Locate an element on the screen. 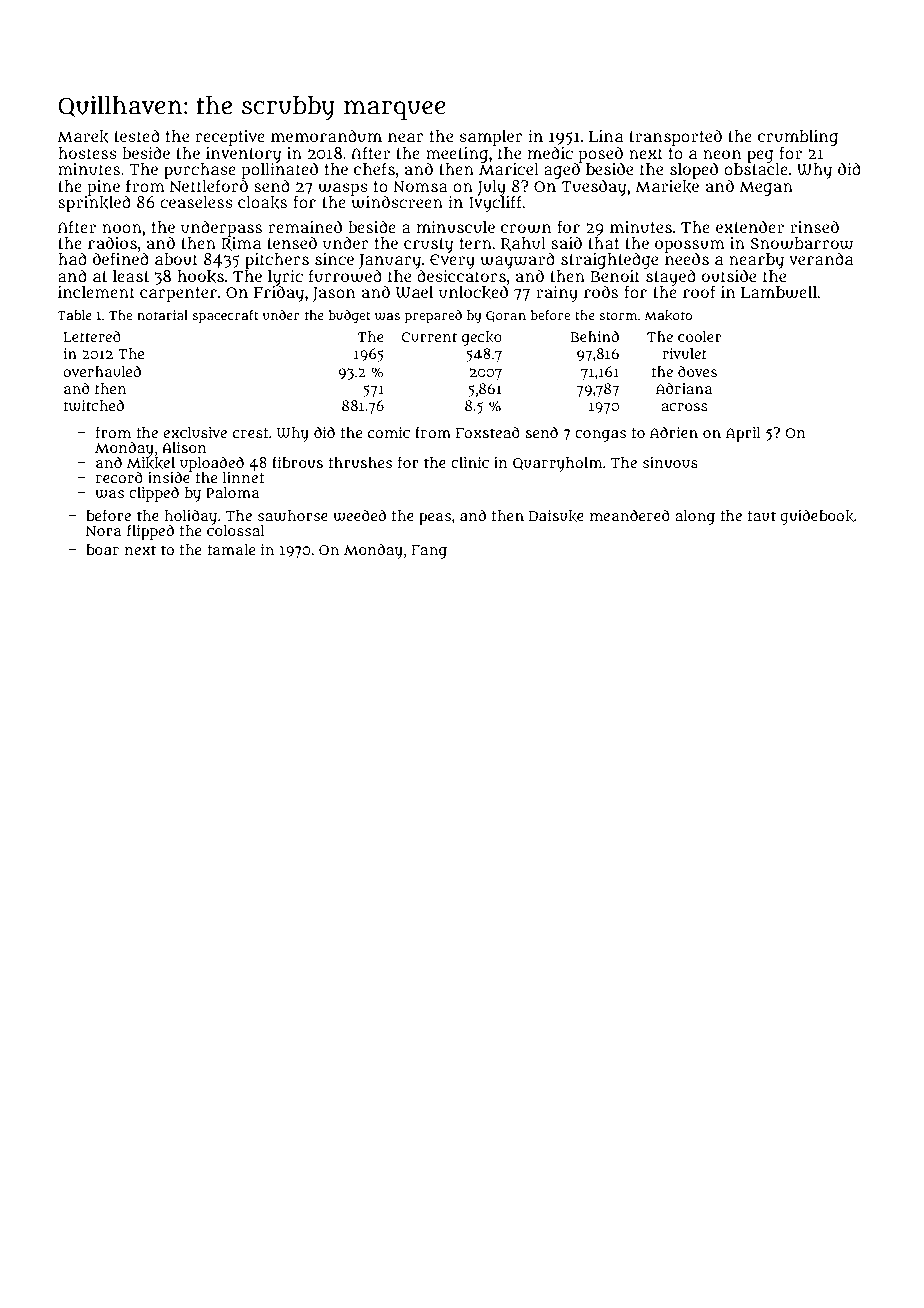 The height and width of the screenshot is (1308, 924). clinic is located at coordinates (470, 462).
